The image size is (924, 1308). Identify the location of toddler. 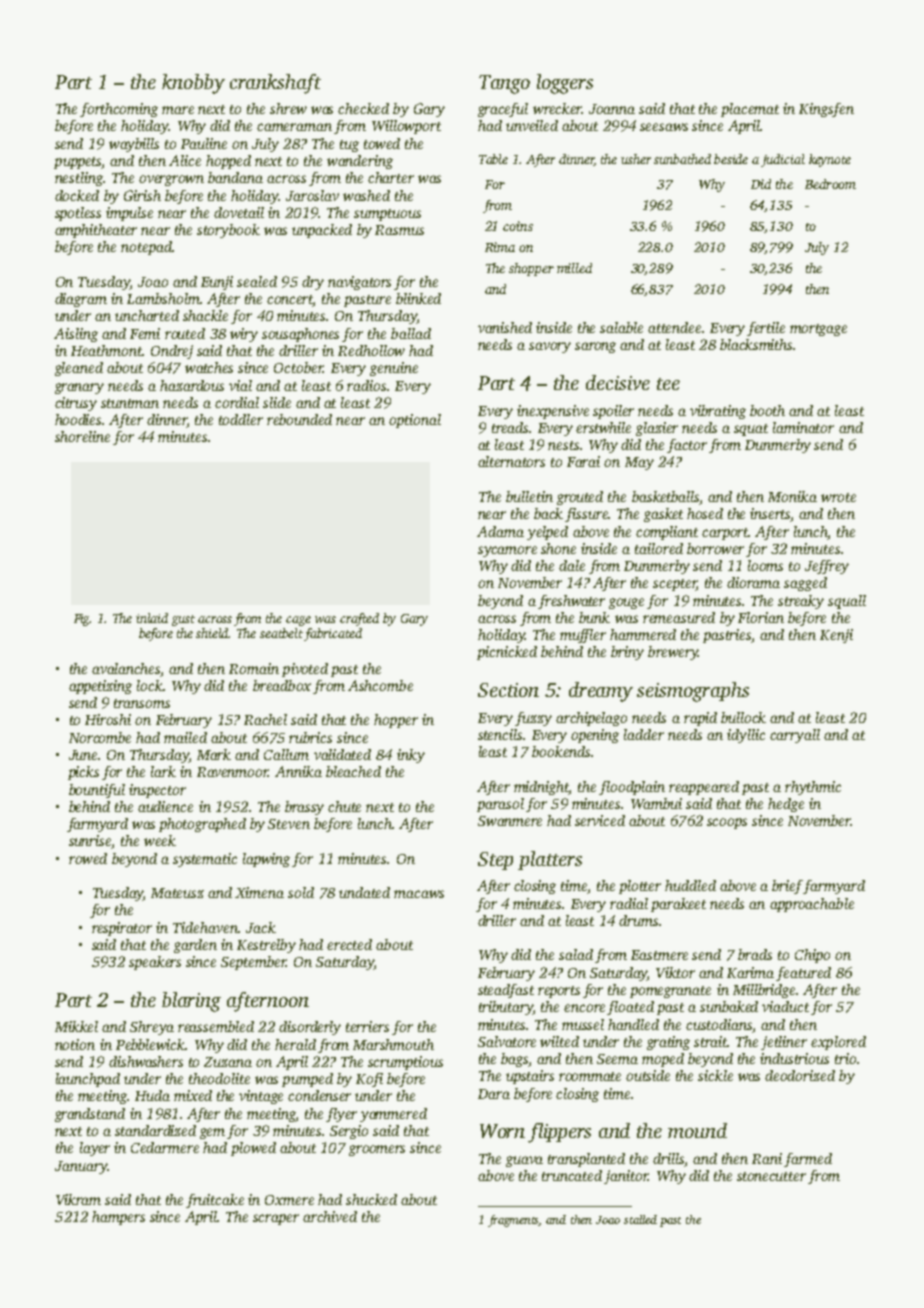
(241, 419).
